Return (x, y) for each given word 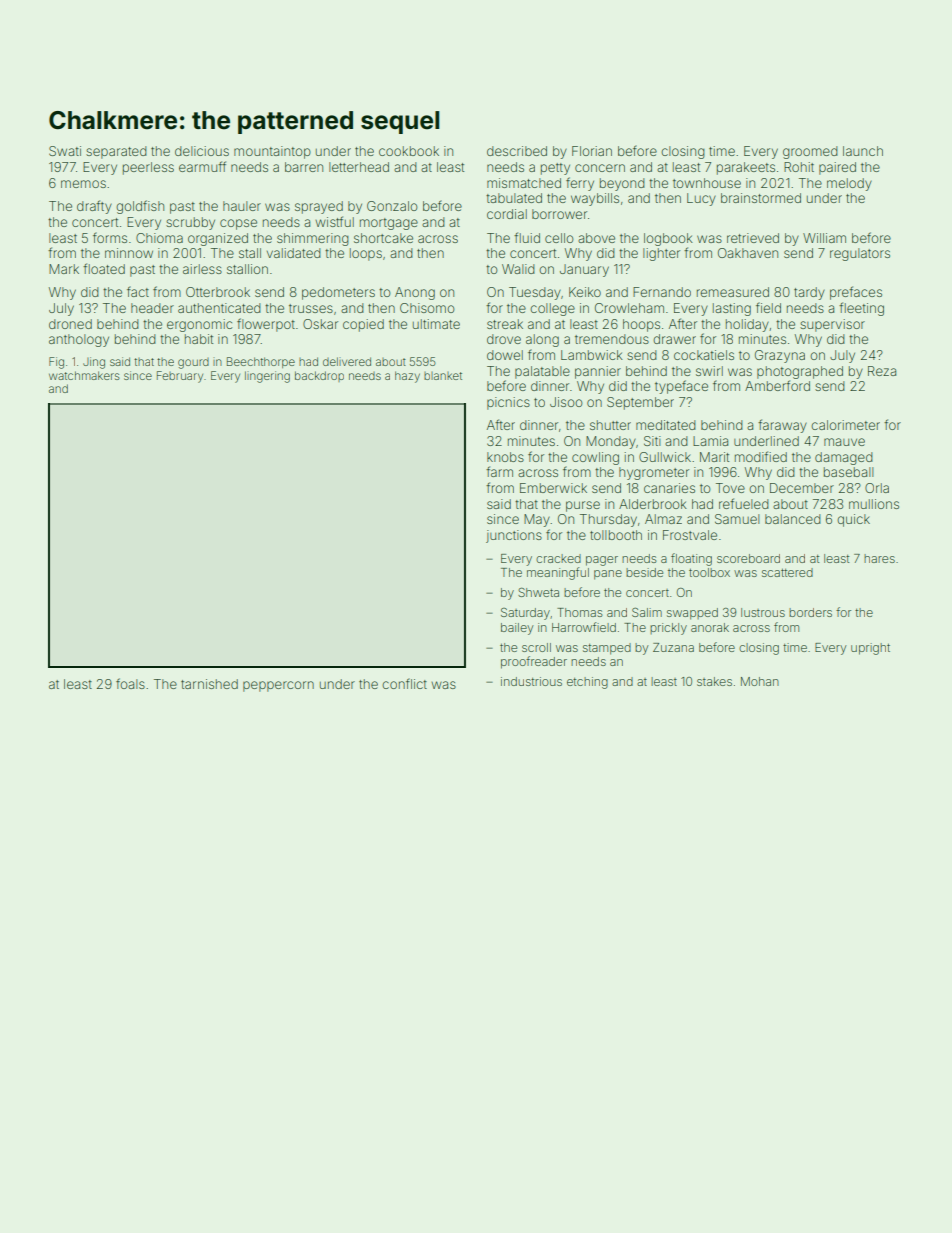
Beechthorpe (261, 362)
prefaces (856, 293)
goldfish (140, 207)
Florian (592, 151)
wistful (334, 221)
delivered (347, 361)
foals (130, 683)
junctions (514, 536)
